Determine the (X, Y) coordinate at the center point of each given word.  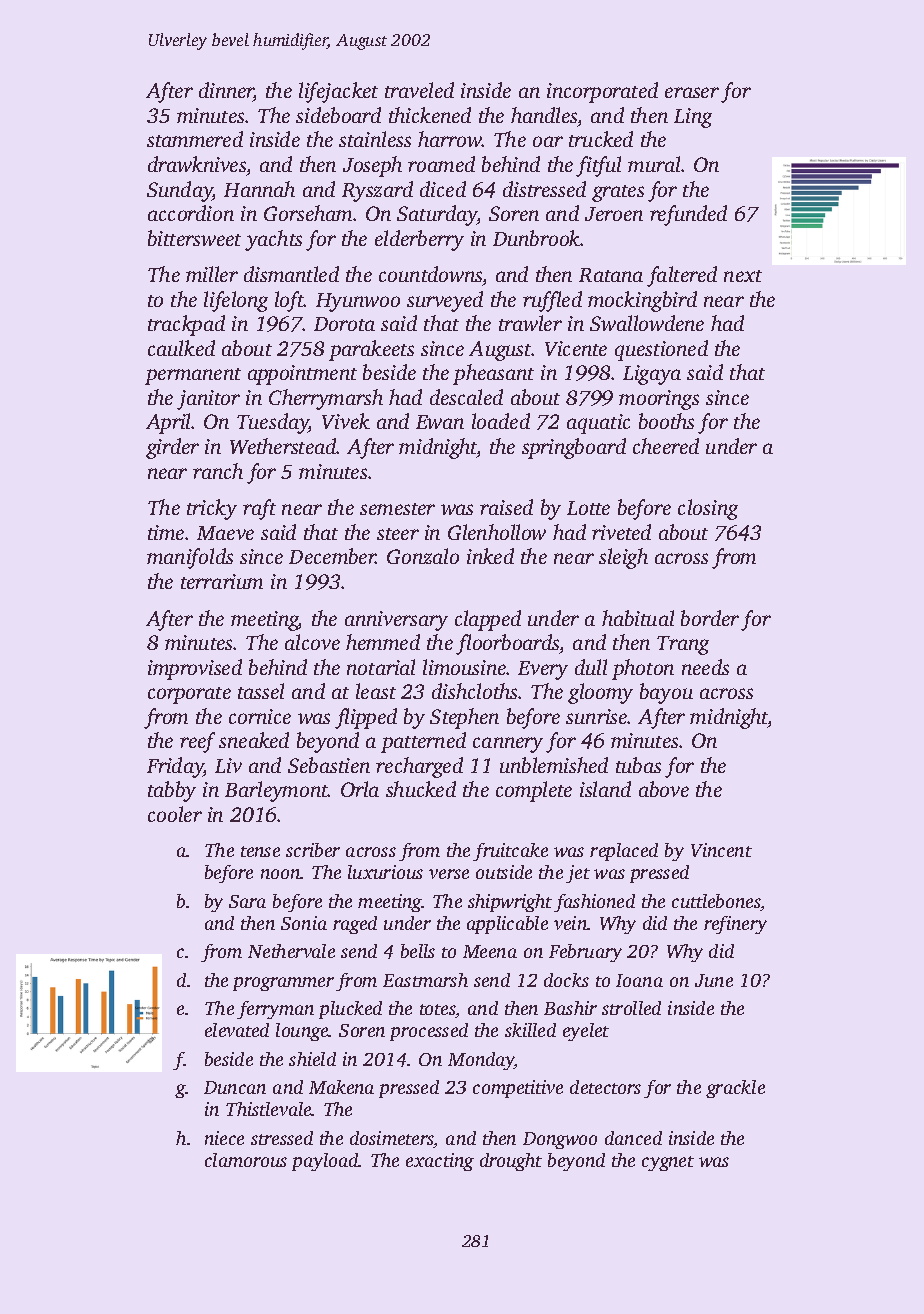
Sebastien (329, 765)
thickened (430, 115)
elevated (237, 1030)
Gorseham (308, 213)
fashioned (594, 903)
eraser (692, 92)
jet (578, 874)
